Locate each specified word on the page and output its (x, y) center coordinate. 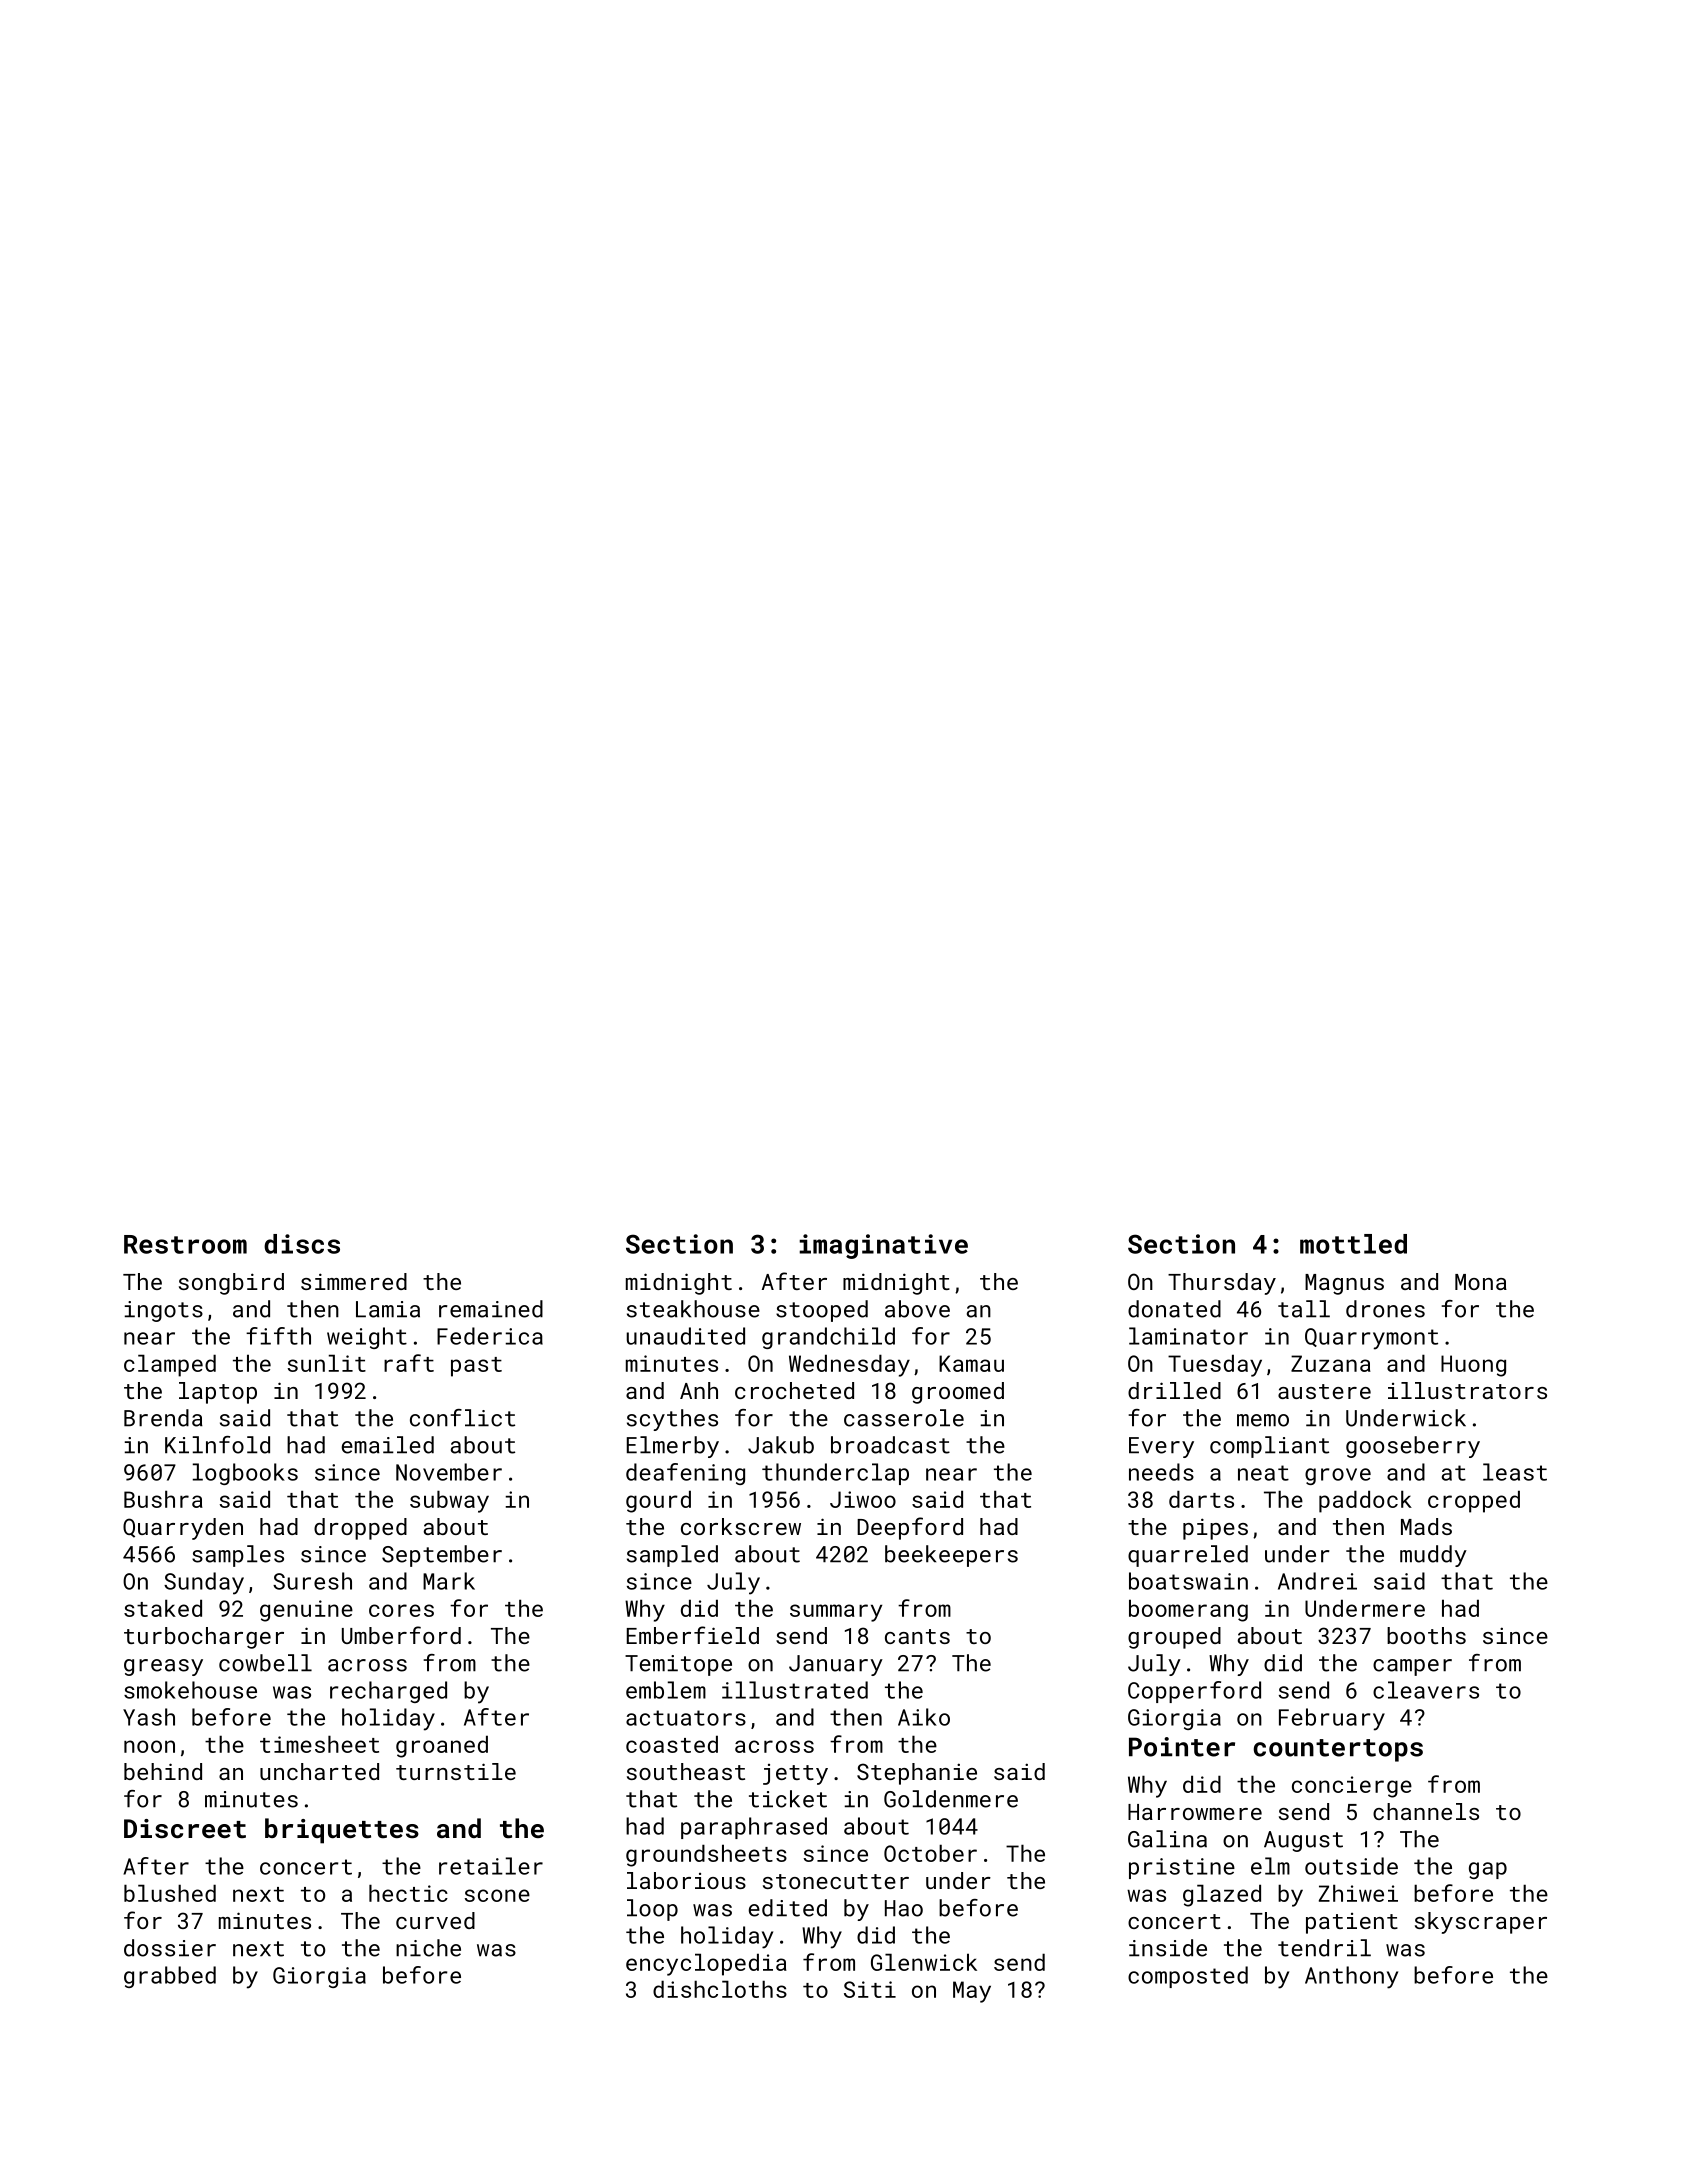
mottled (1353, 1244)
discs (302, 1244)
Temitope (678, 1665)
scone (497, 1895)
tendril (1324, 1948)
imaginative (883, 1246)
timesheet (319, 1744)
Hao (904, 1908)
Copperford (1194, 1692)
